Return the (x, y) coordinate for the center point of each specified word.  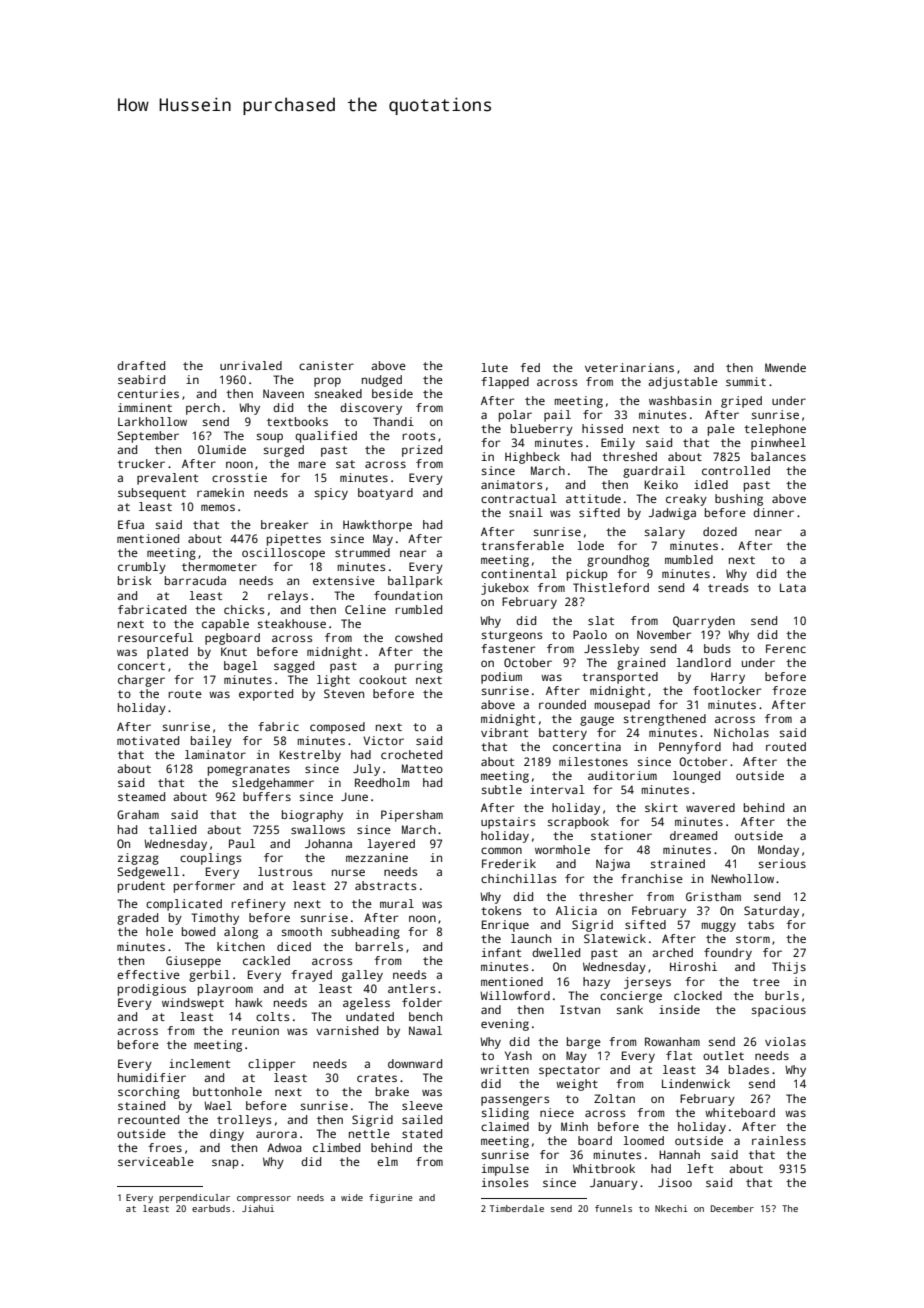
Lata (793, 587)
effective (148, 974)
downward (415, 1063)
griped (741, 402)
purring (419, 667)
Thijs (789, 968)
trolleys (244, 1121)
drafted (141, 365)
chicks (244, 609)
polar (515, 416)
